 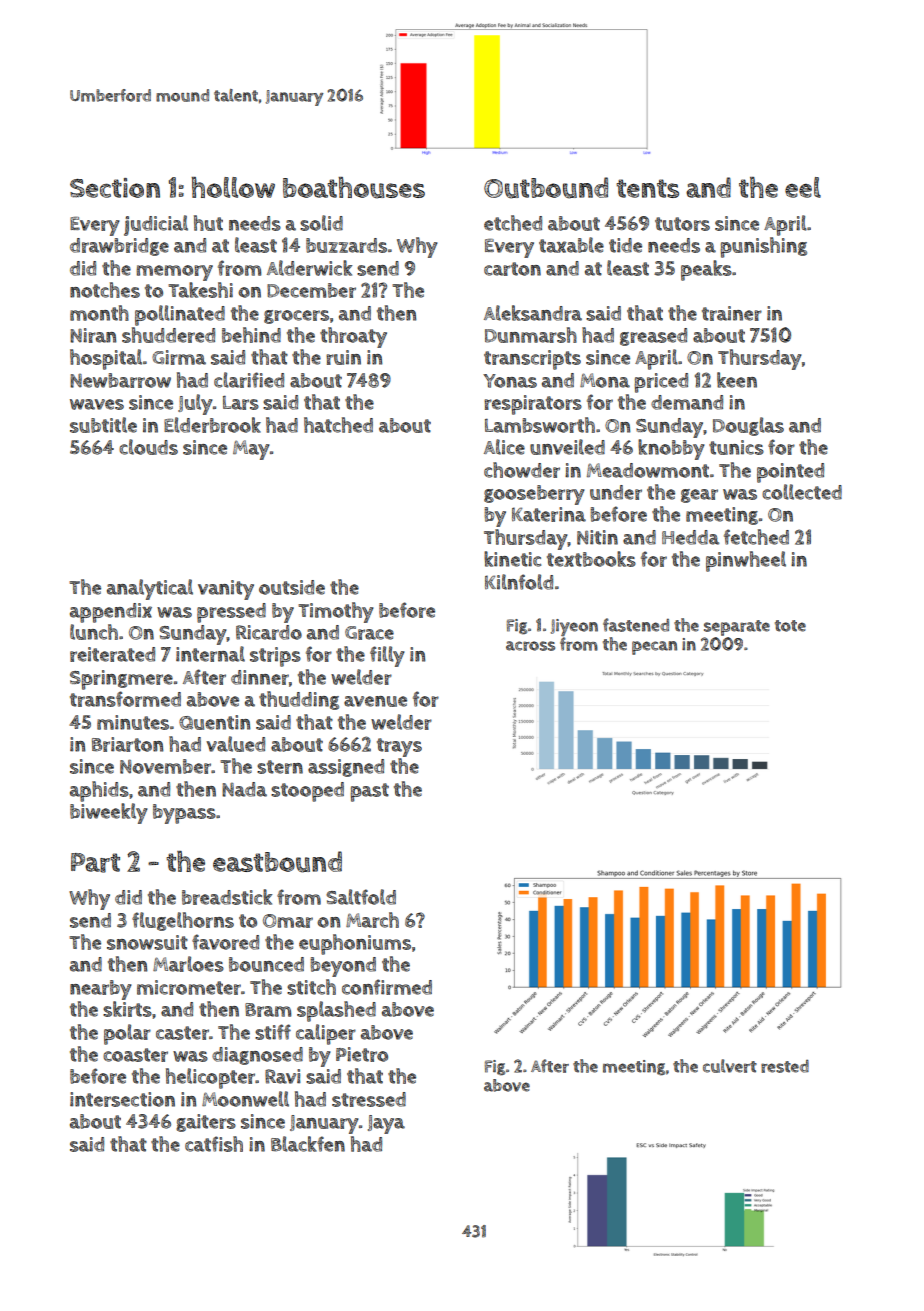 What do you see at coordinates (109, 813) in the document?
I see `biweekly` at bounding box center [109, 813].
